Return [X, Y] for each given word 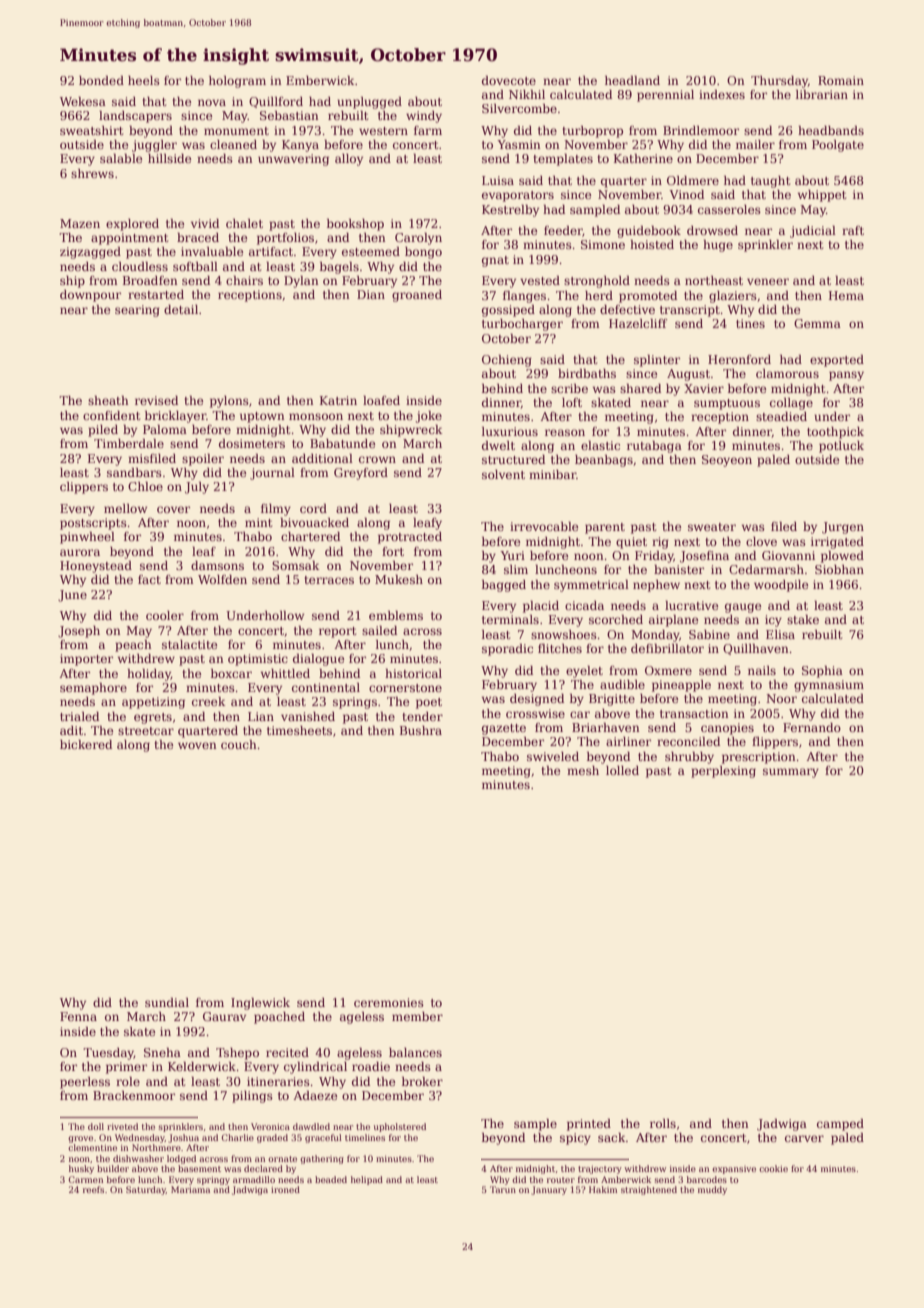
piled [103, 431]
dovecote [509, 80]
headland [632, 80]
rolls [663, 1123]
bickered [86, 744]
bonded [101, 80]
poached [279, 1018]
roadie [371, 1066]
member [417, 1016]
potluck [841, 447]
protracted [410, 538]
